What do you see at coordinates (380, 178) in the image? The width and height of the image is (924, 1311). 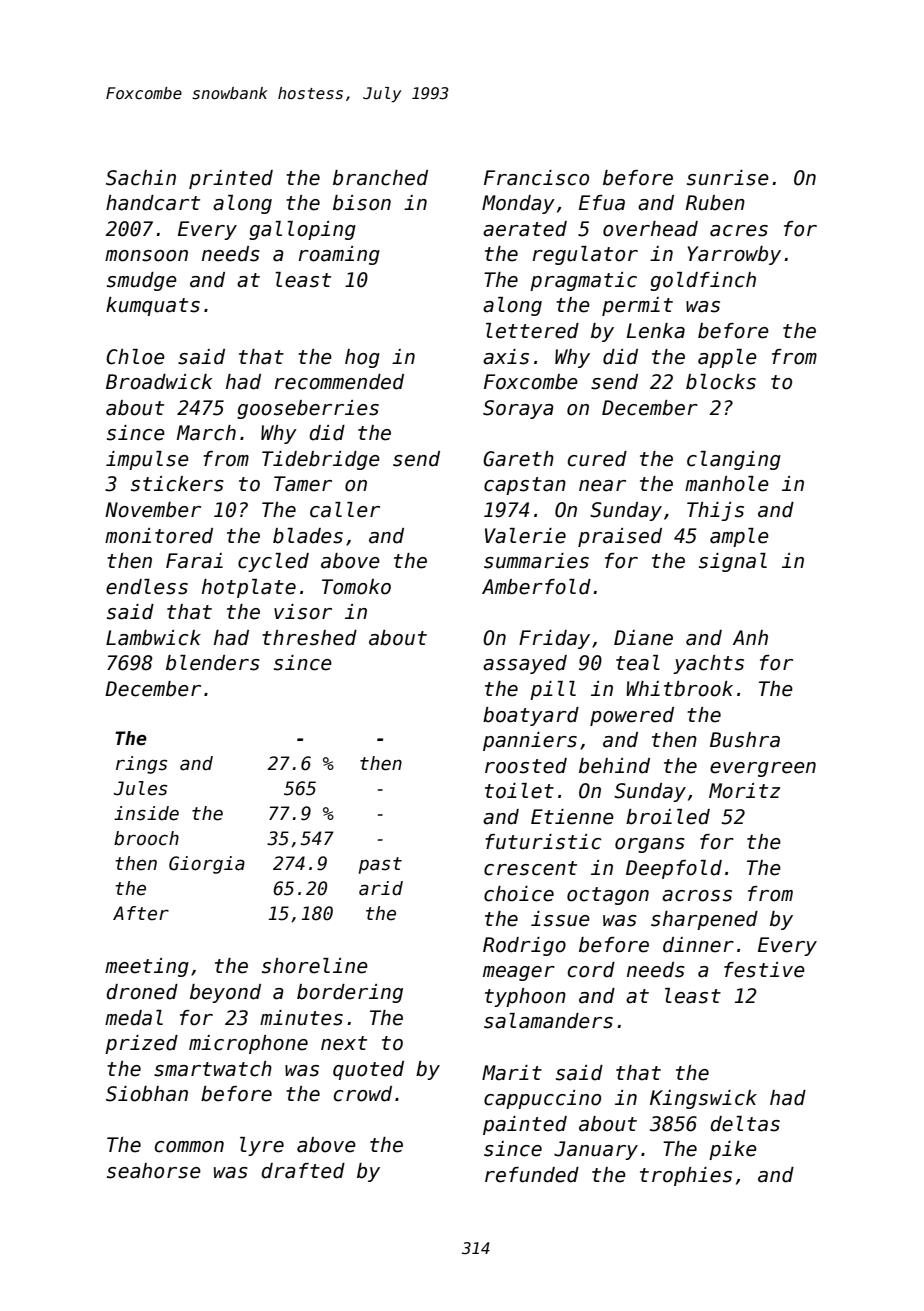 I see `branched` at bounding box center [380, 178].
